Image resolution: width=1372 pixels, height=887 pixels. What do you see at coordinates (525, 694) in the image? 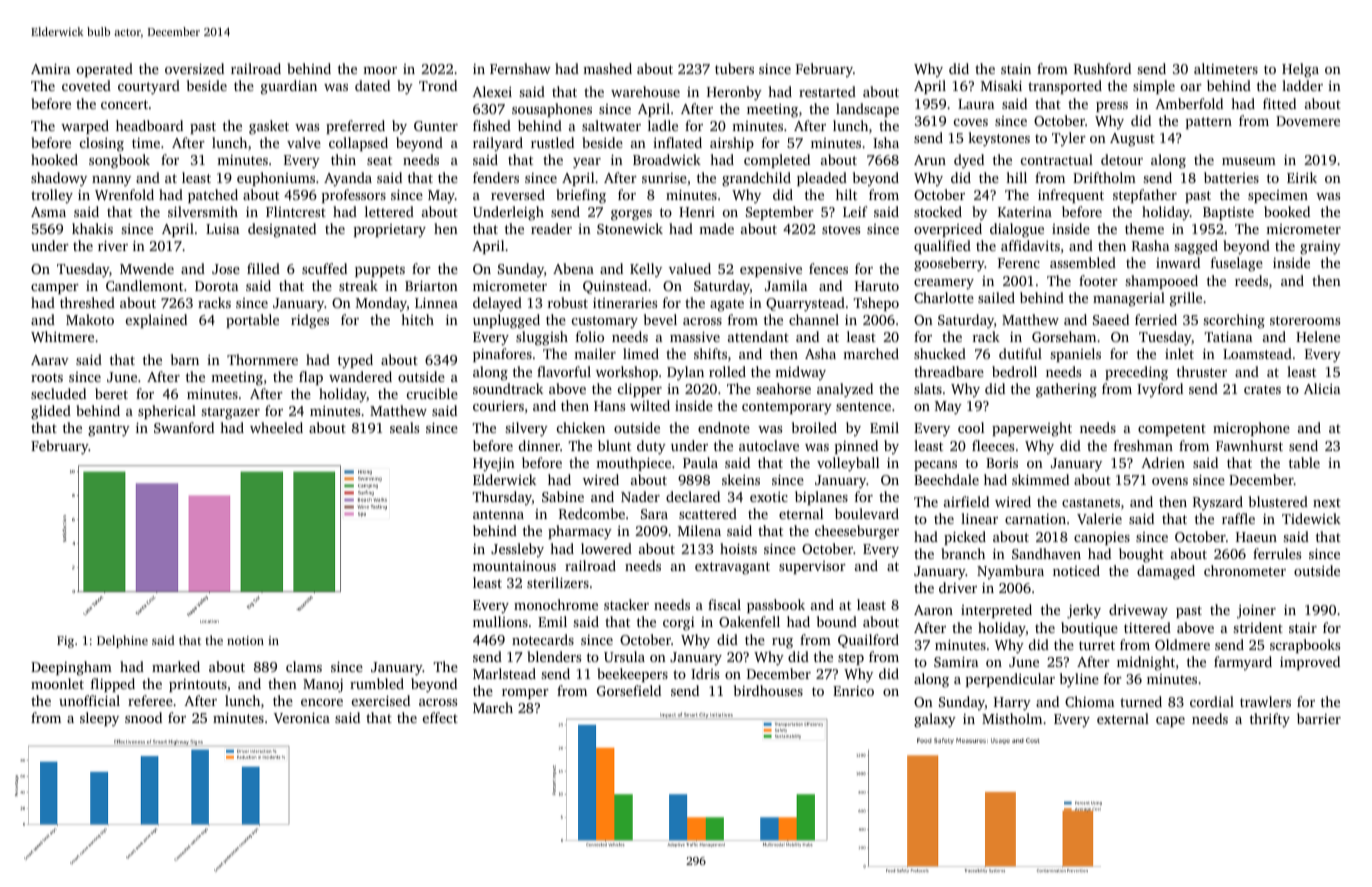
I see `romper` at bounding box center [525, 694].
